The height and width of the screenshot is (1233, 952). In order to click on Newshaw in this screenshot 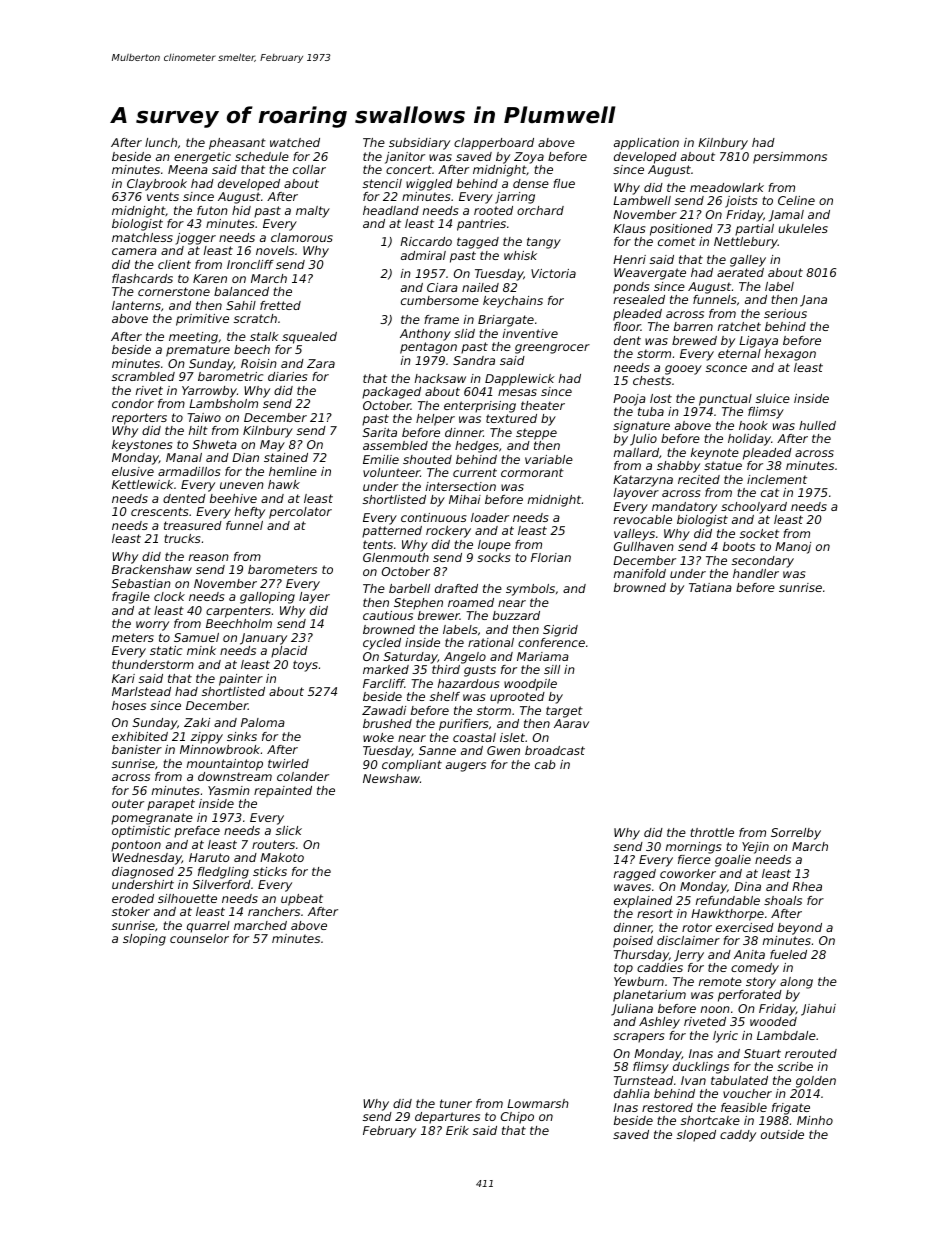, I will do `click(391, 778)`.
